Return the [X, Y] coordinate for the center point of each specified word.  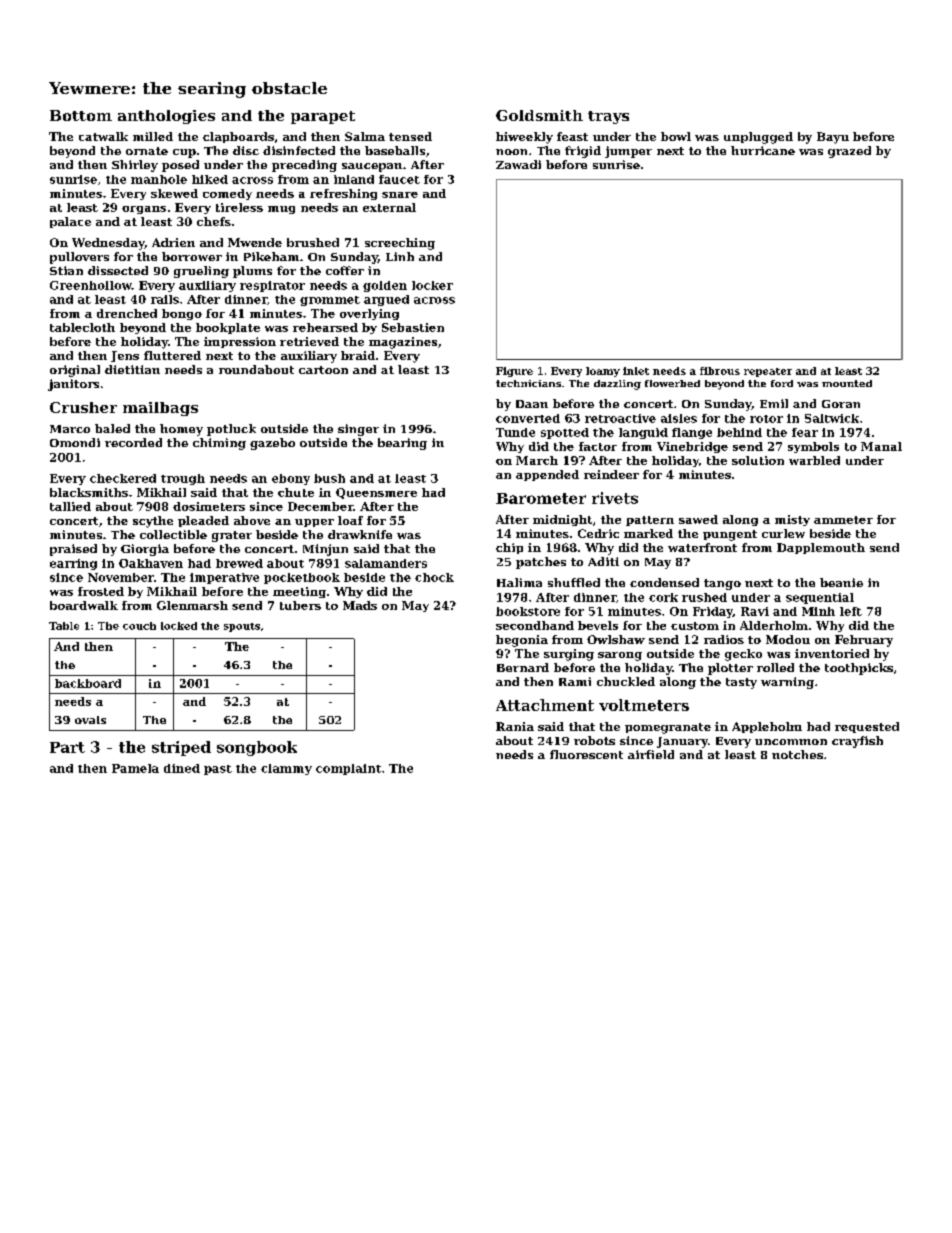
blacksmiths [89, 492]
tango [722, 584]
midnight [562, 520]
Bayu [833, 138]
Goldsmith [539, 115]
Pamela [135, 768]
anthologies [166, 117]
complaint [348, 769]
